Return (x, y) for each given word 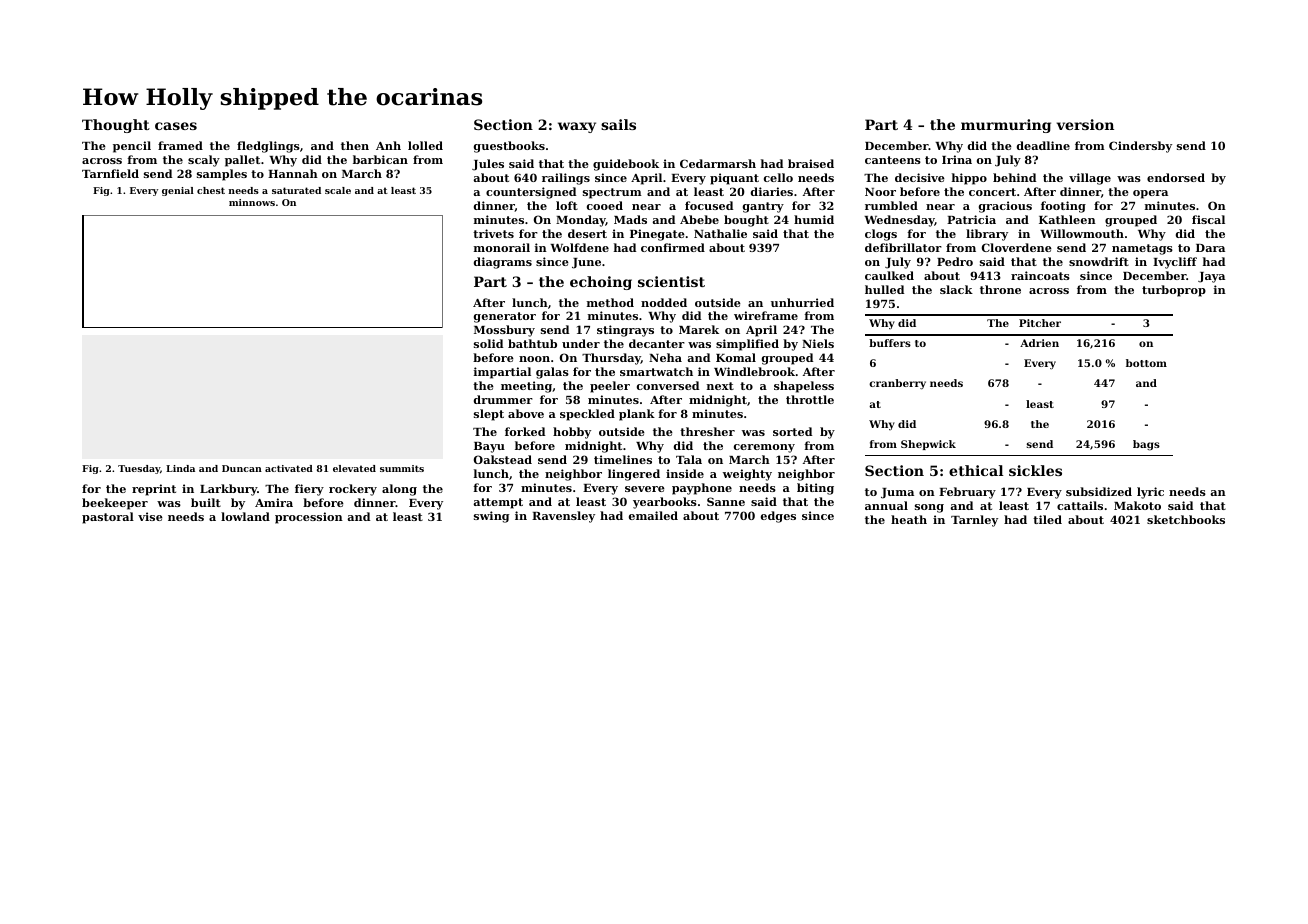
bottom (1146, 363)
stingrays (625, 331)
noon (534, 359)
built (206, 502)
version (1085, 124)
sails (618, 124)
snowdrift (1099, 261)
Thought (116, 126)
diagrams (503, 263)
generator (505, 317)
